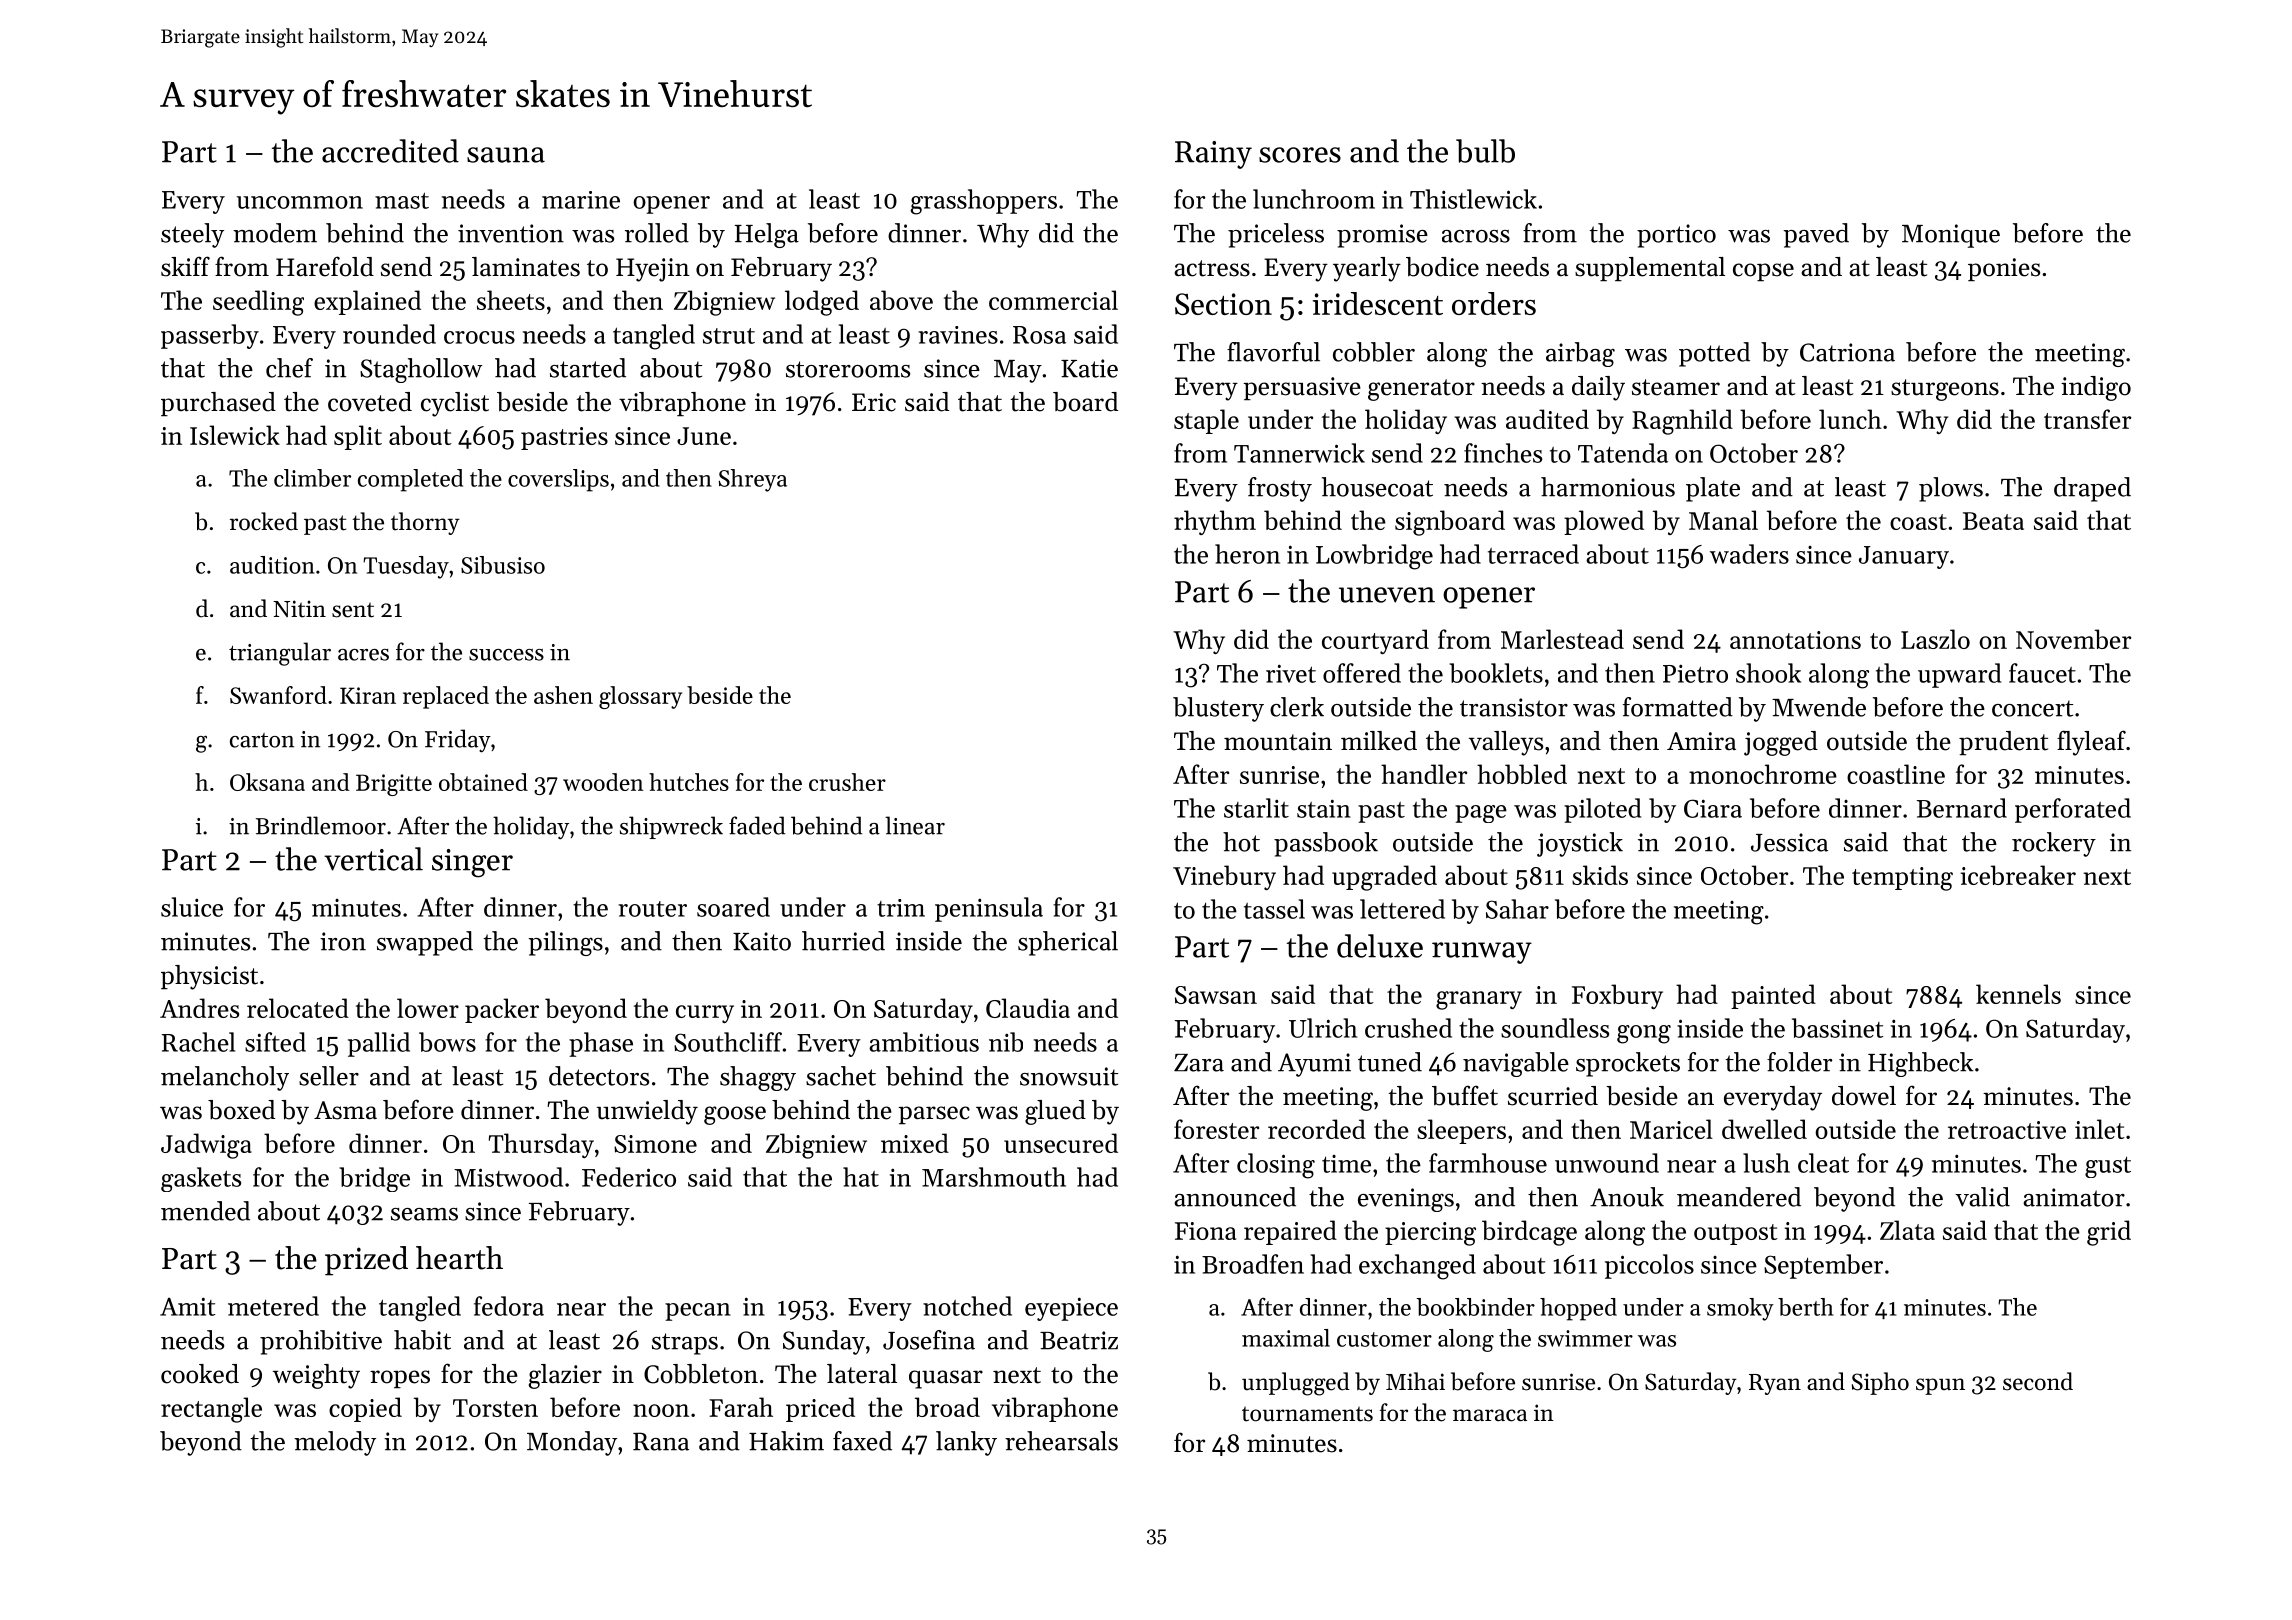  I want to click on curry, so click(705, 1014).
